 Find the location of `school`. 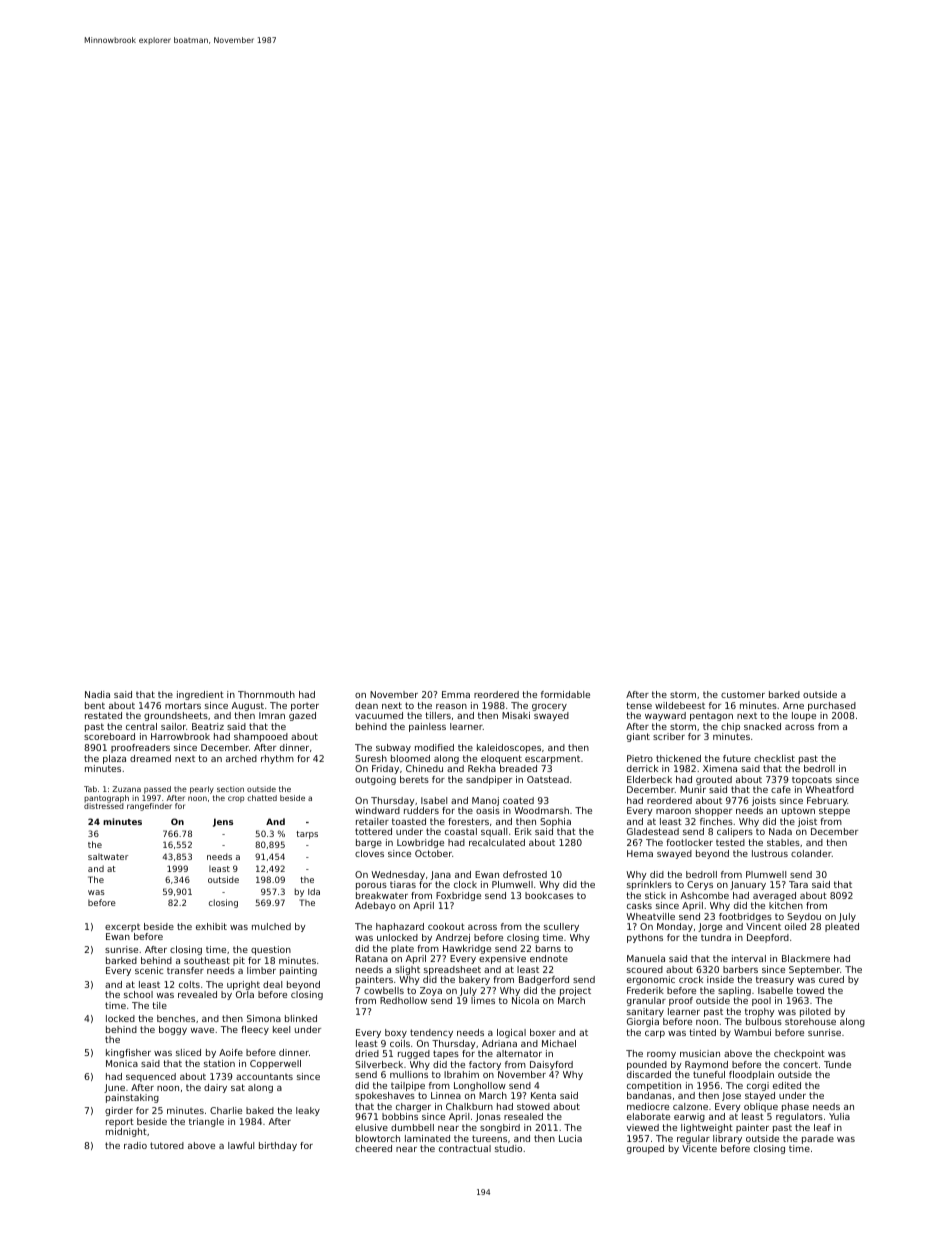

school is located at coordinates (138, 994).
